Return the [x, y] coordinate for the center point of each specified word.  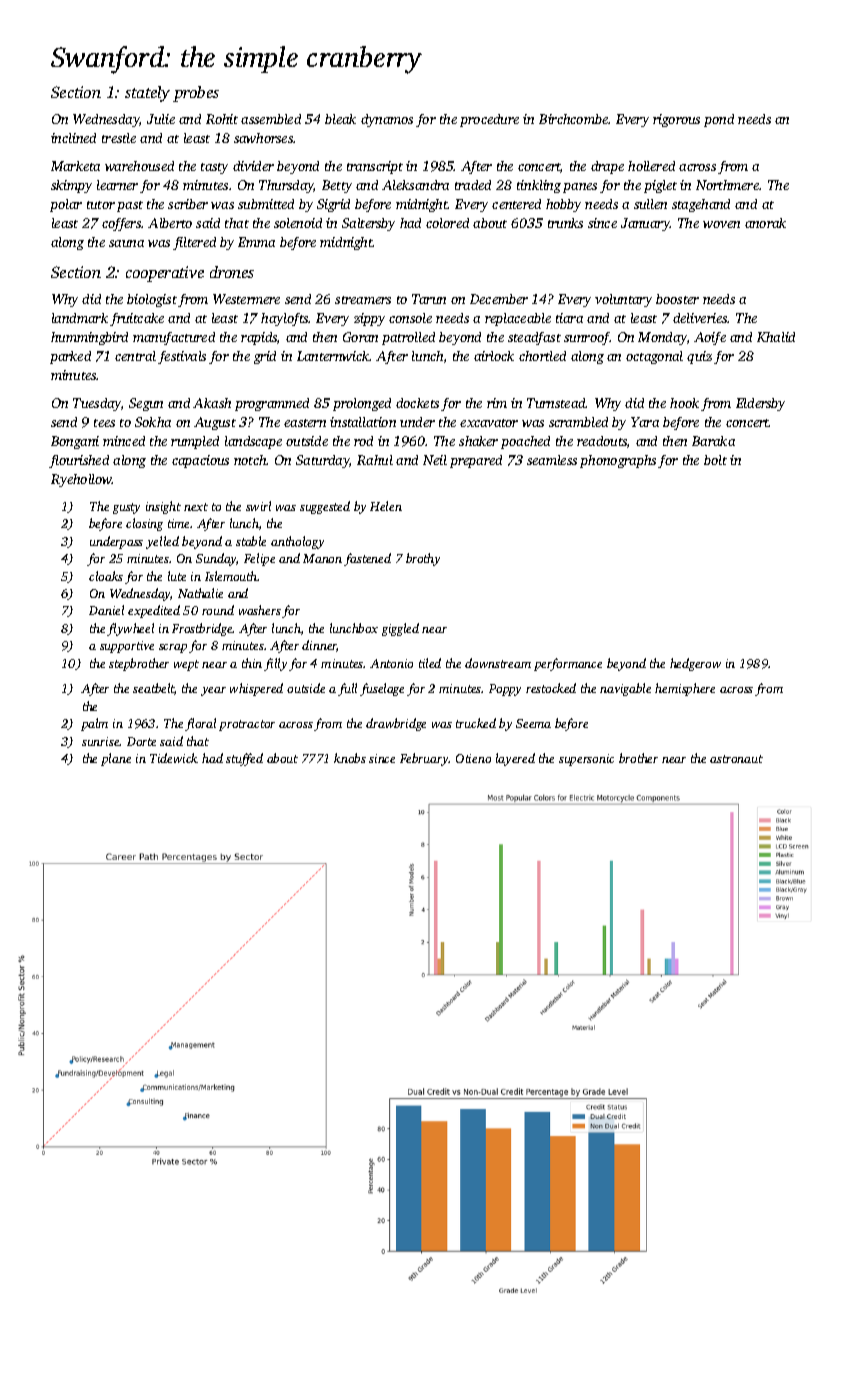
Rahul [375, 460]
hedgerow [695, 664]
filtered [194, 243]
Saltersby [368, 224]
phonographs [618, 461]
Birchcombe [573, 119]
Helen [386, 506]
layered [515, 759]
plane [116, 759]
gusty [126, 508]
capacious [200, 461]
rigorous [676, 120]
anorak [765, 223]
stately [147, 94]
